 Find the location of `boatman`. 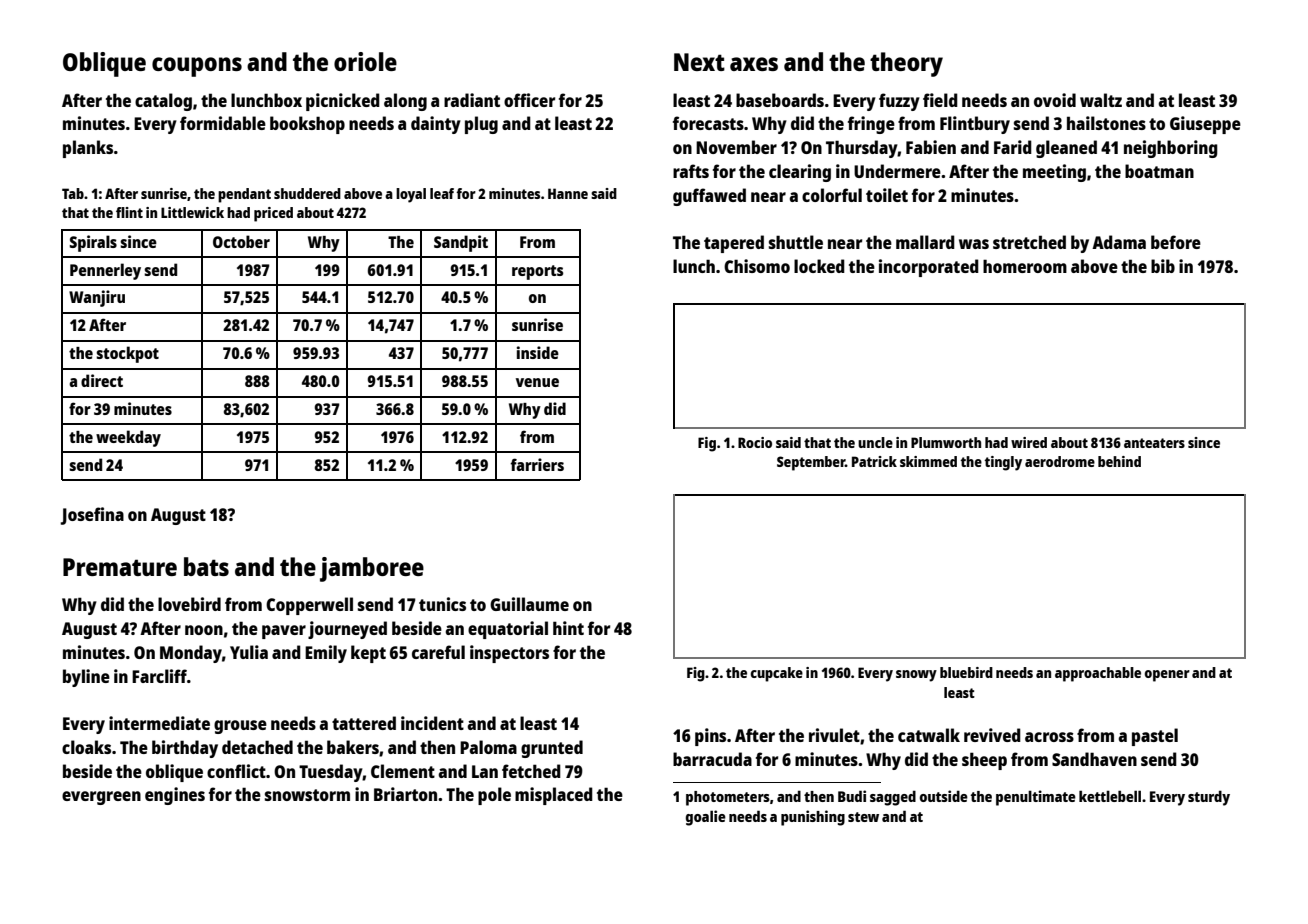

boatman is located at coordinates (1159, 171).
